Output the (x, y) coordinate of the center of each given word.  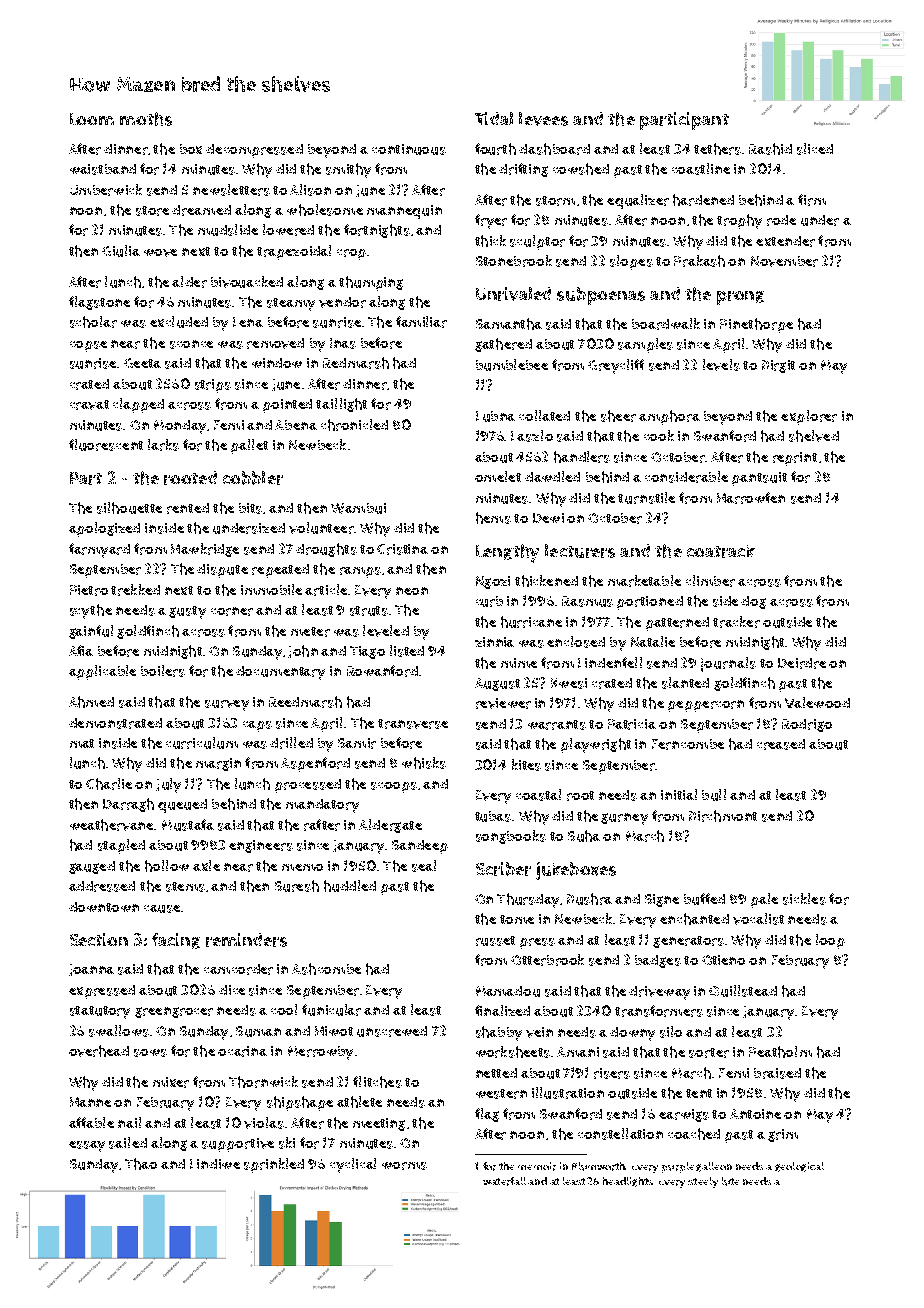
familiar (421, 322)
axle (206, 865)
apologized (104, 529)
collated (544, 415)
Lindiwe (215, 1164)
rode (781, 220)
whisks (424, 763)
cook (659, 435)
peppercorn (706, 706)
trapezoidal (294, 252)
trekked (135, 590)
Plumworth (599, 1166)
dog (753, 602)
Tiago (367, 652)
